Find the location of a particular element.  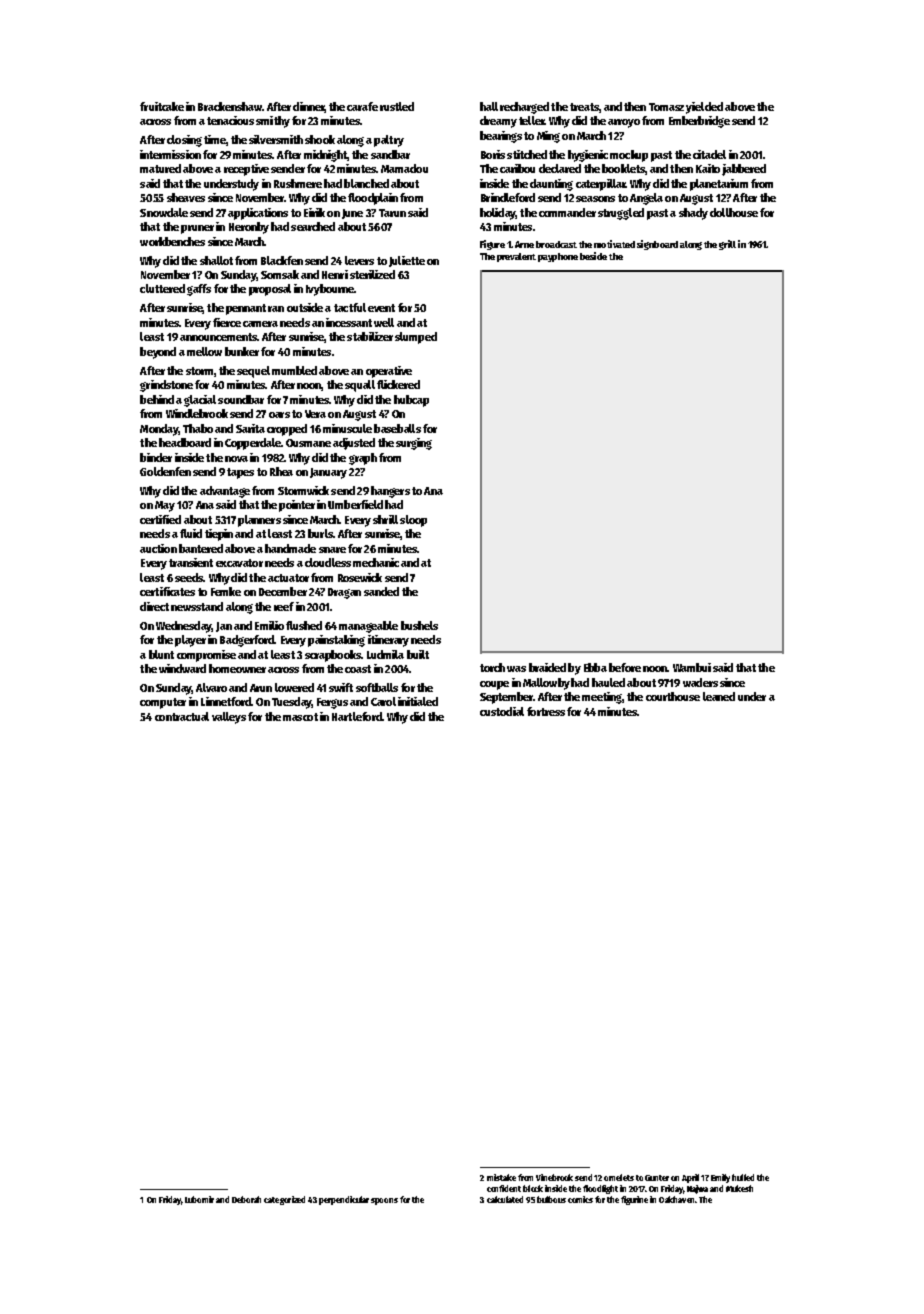

rustled is located at coordinates (397, 106).
